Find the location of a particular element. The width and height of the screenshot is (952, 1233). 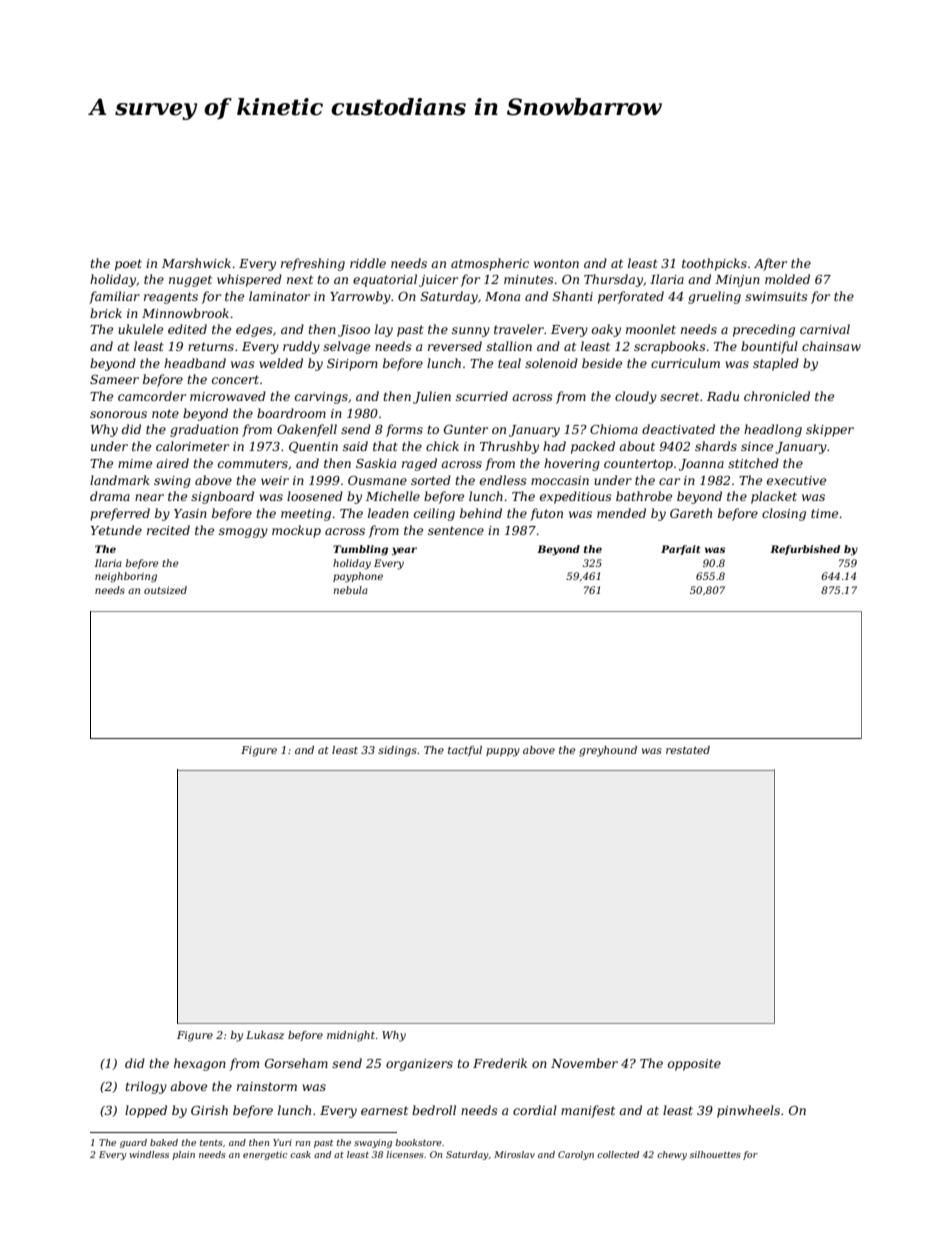

juicer is located at coordinates (438, 281).
